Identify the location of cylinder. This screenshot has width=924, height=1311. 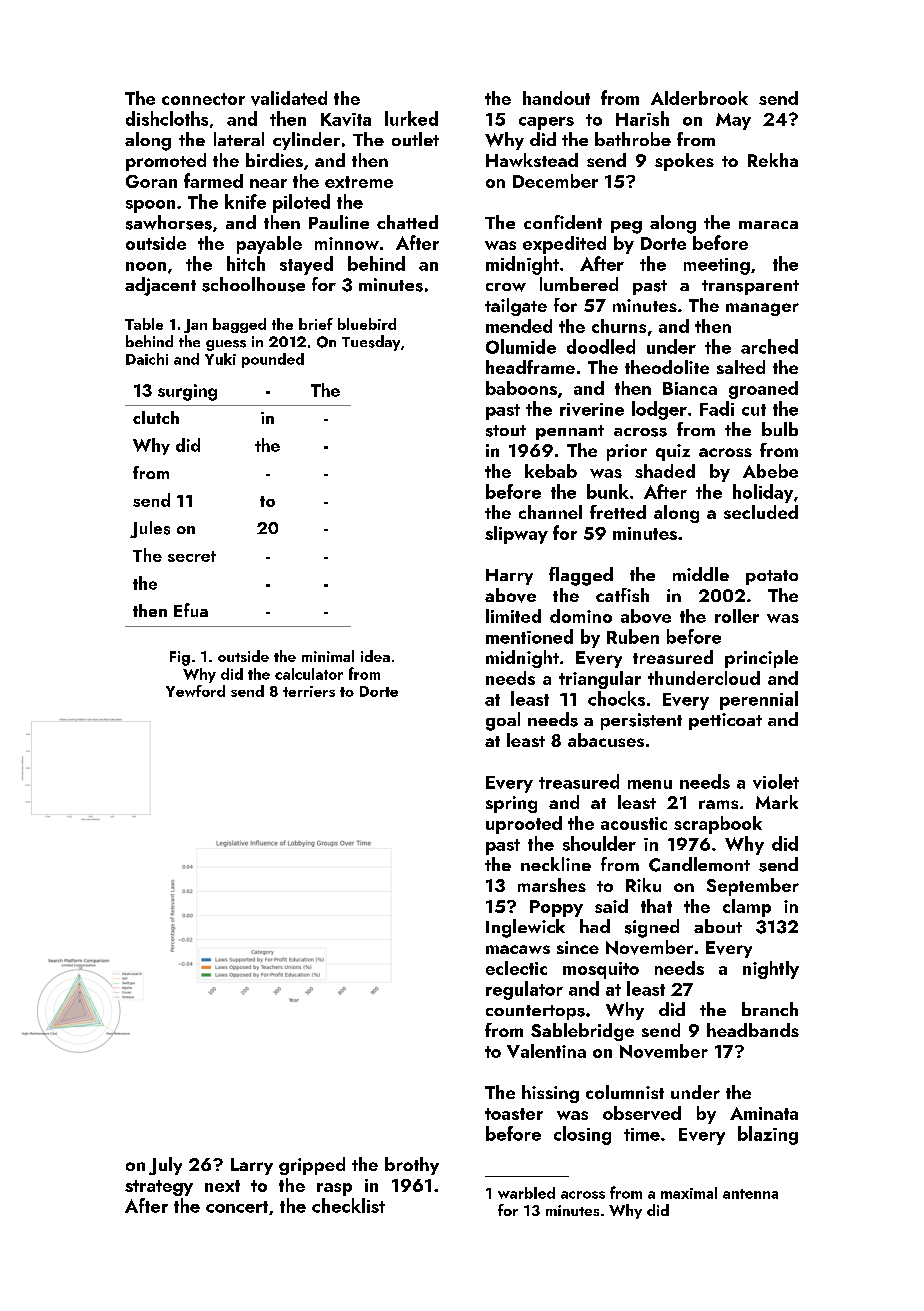
(306, 141).
